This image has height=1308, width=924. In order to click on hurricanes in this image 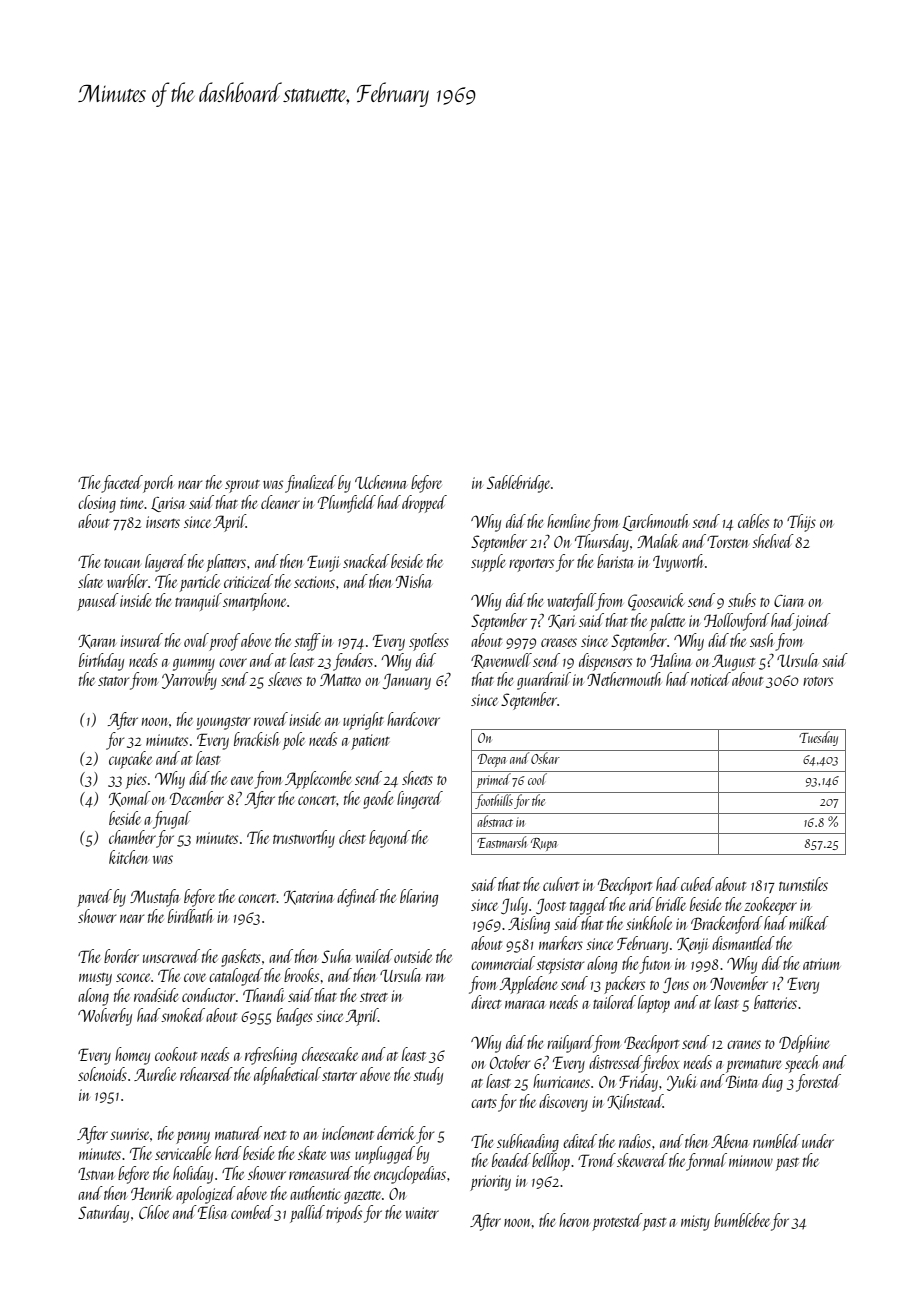, I will do `click(561, 1081)`.
